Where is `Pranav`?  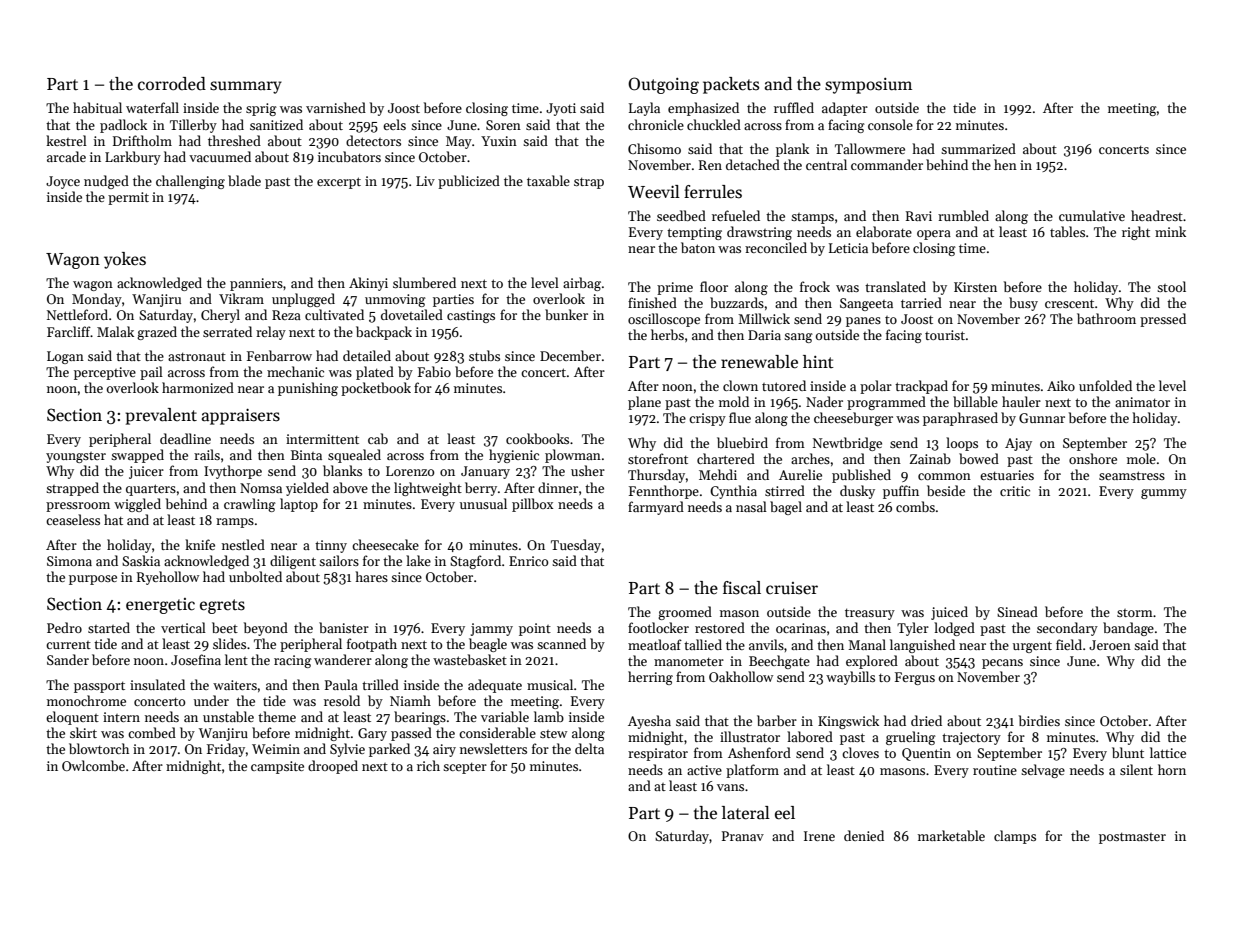 Pranav is located at coordinates (743, 836).
